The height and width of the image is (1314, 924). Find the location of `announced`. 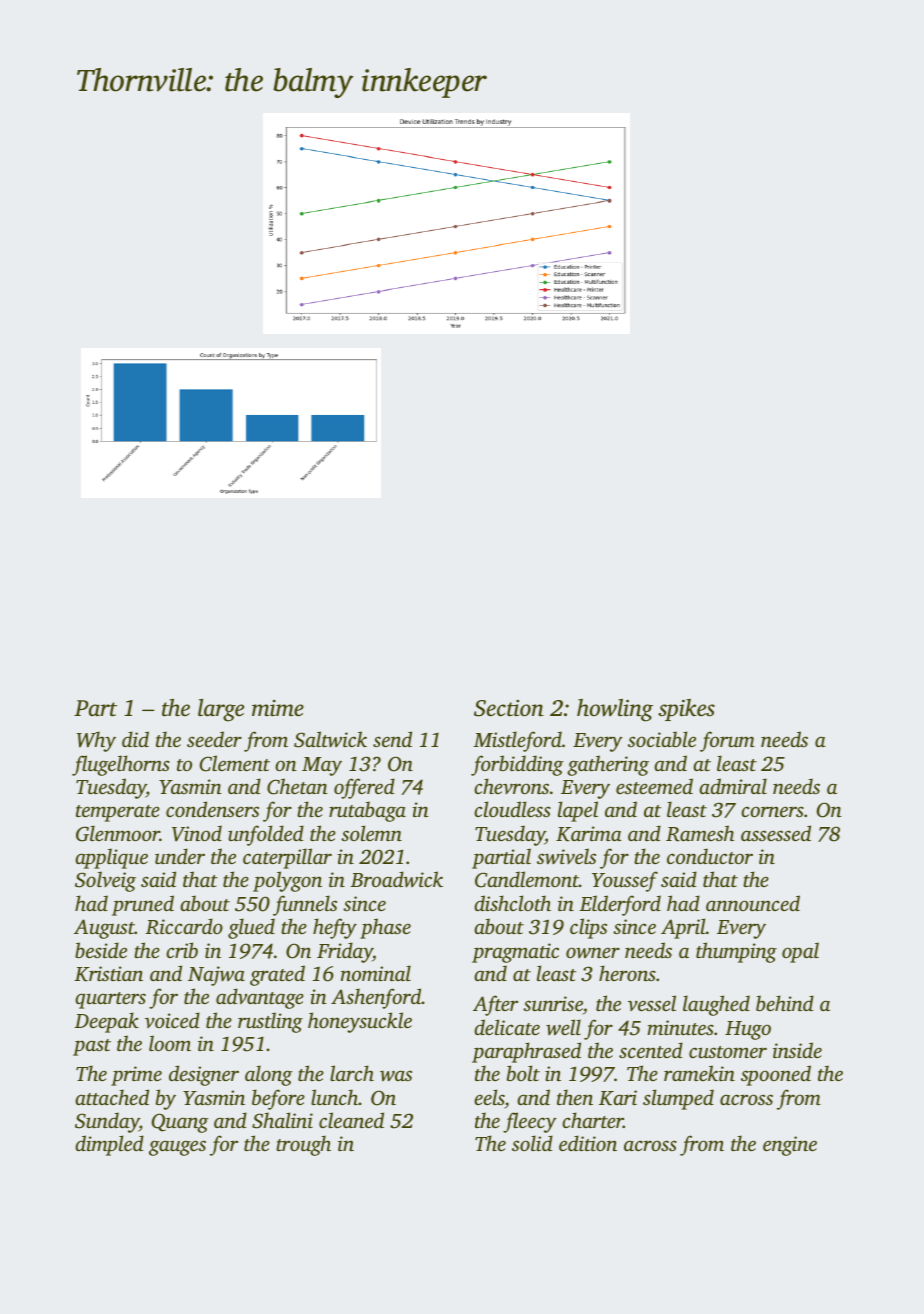

announced is located at coordinates (753, 903).
